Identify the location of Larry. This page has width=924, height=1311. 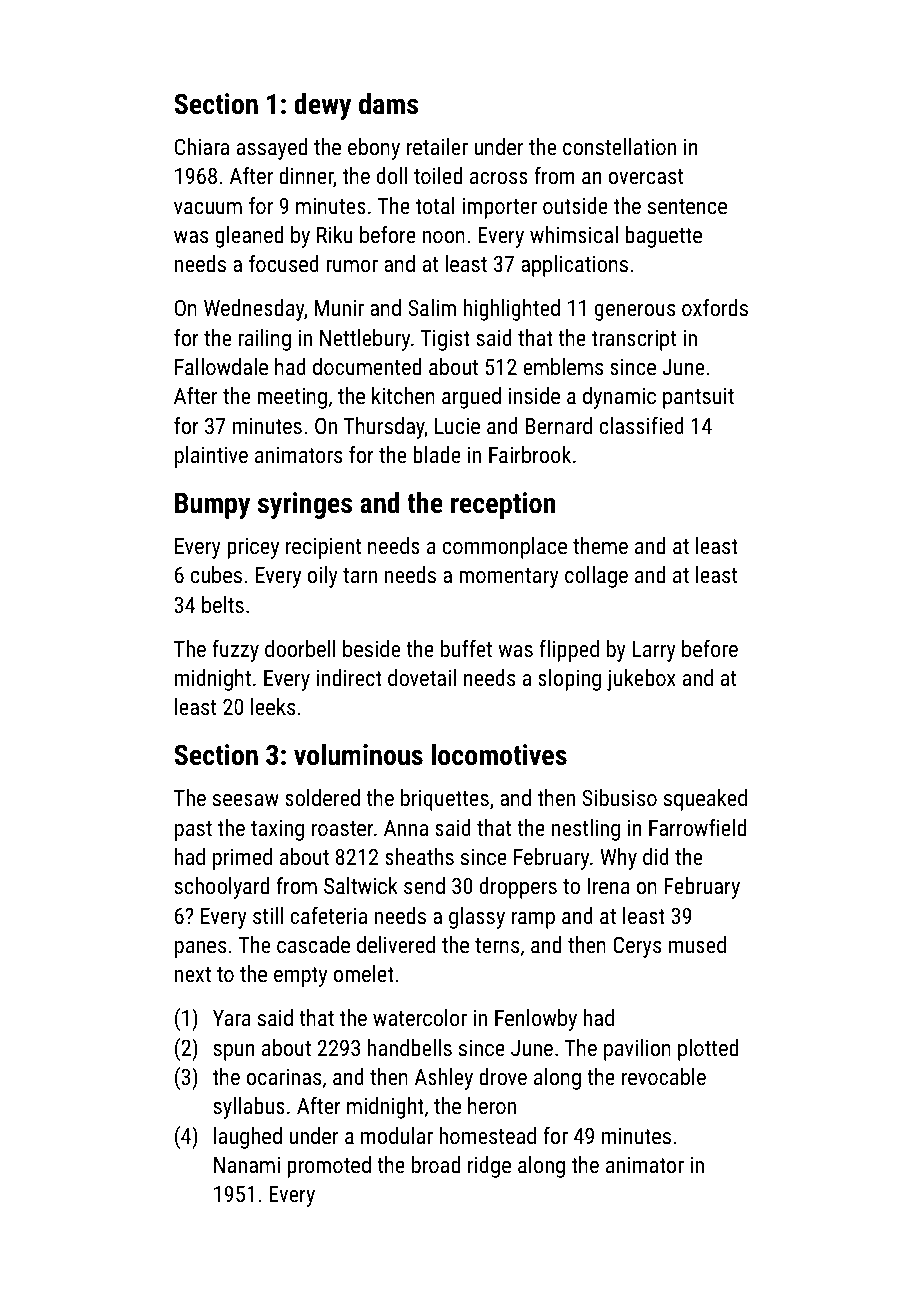
(654, 651).
